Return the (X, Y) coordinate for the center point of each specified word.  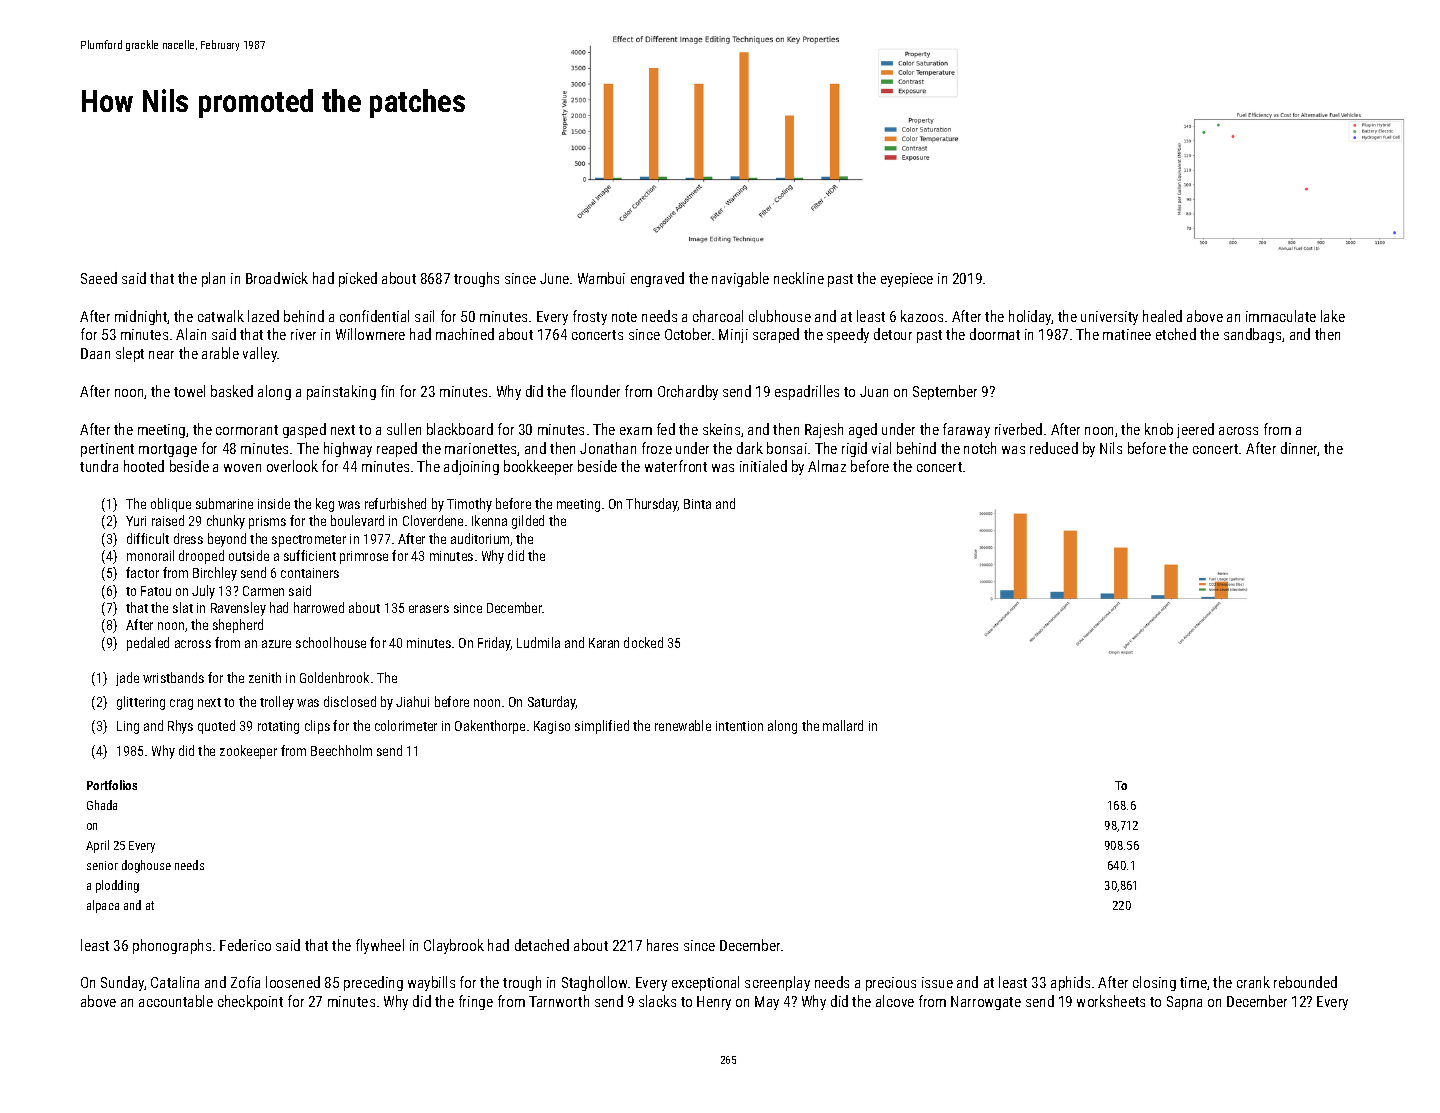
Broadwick (277, 278)
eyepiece (907, 280)
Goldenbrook (334, 677)
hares (662, 945)
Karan (604, 643)
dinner (1299, 449)
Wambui (601, 278)
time (1193, 982)
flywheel (380, 946)
